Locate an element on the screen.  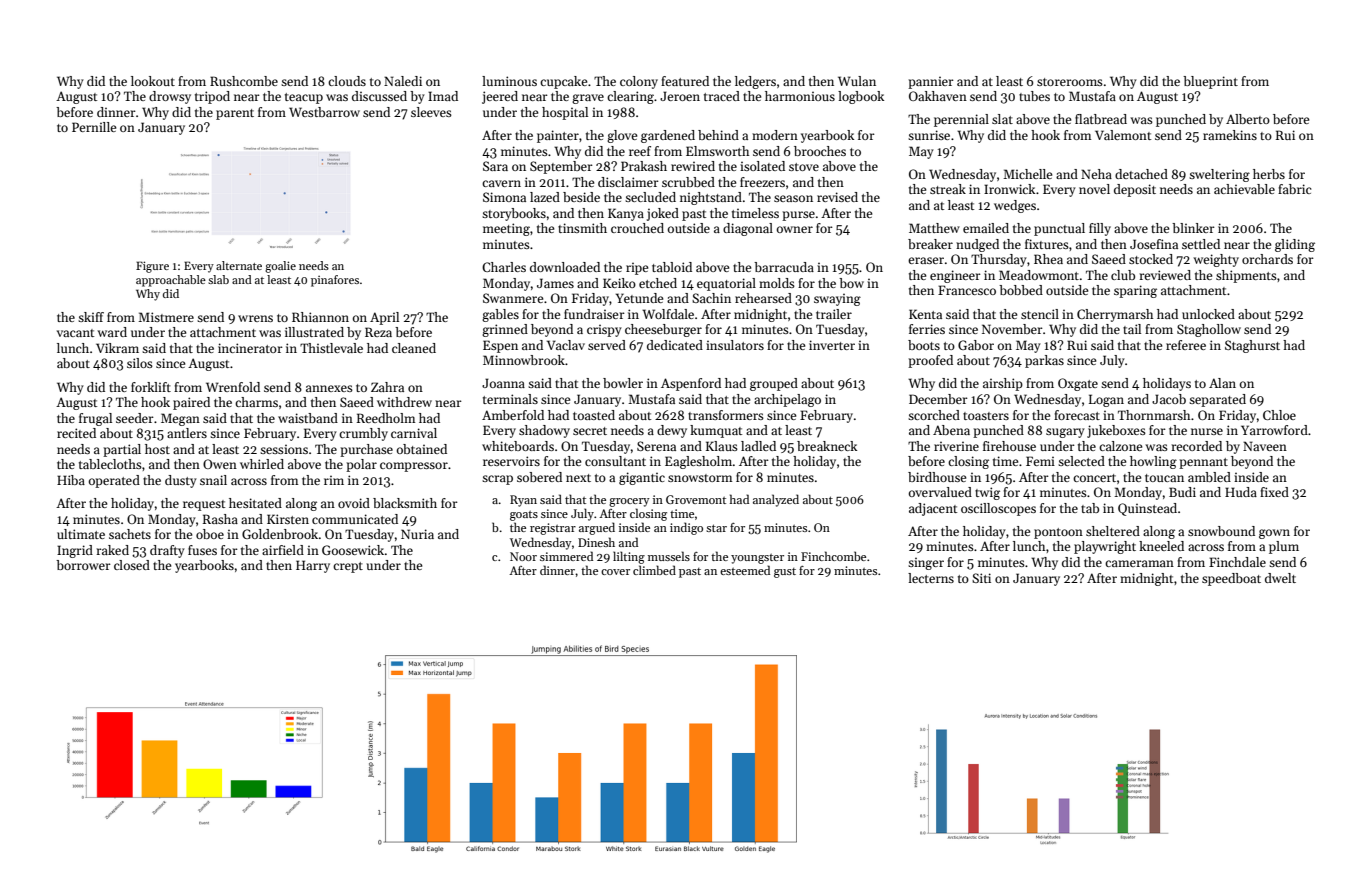
Serena is located at coordinates (656, 446).
